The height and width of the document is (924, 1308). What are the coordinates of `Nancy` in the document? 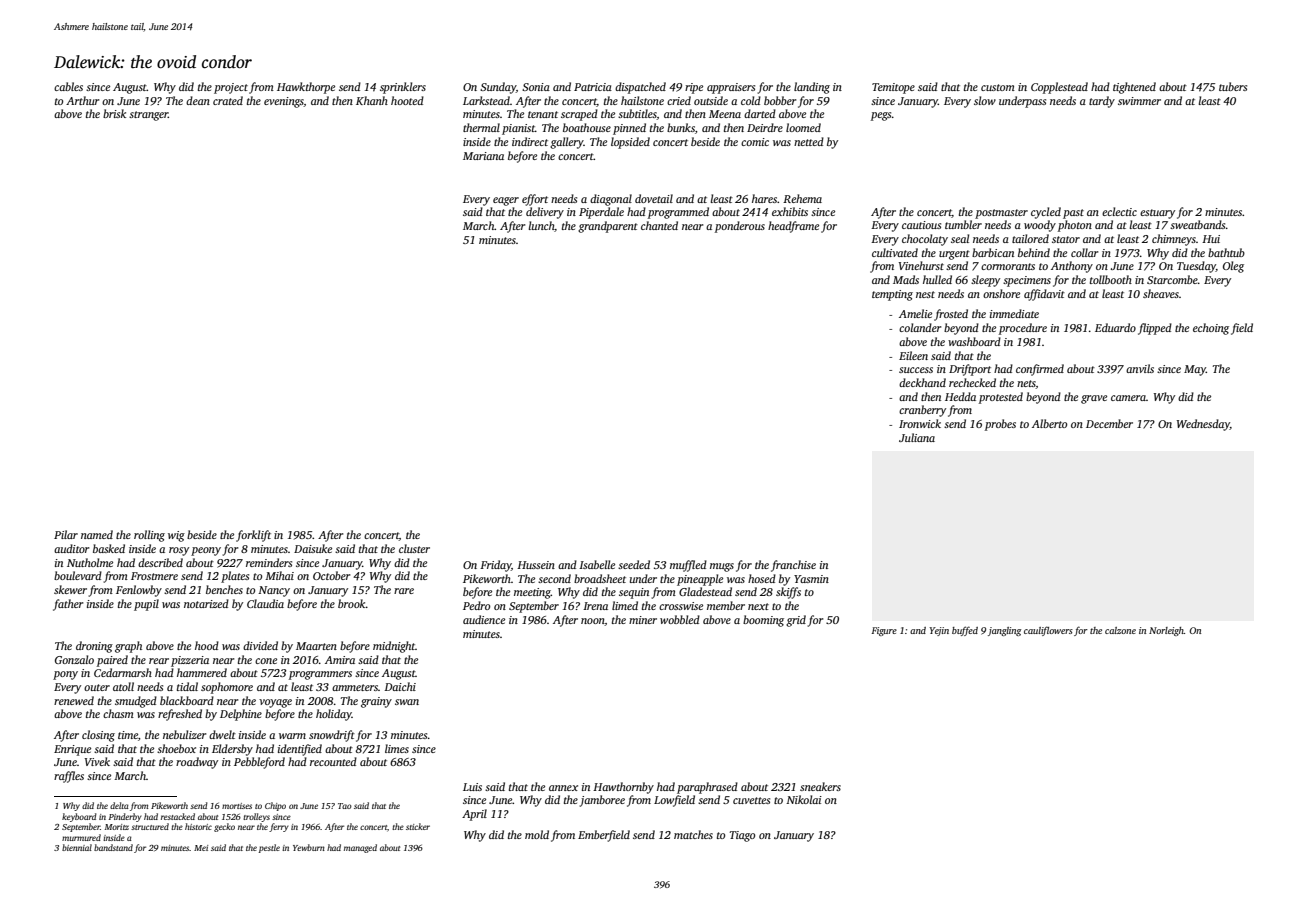 It's located at (274, 591).
